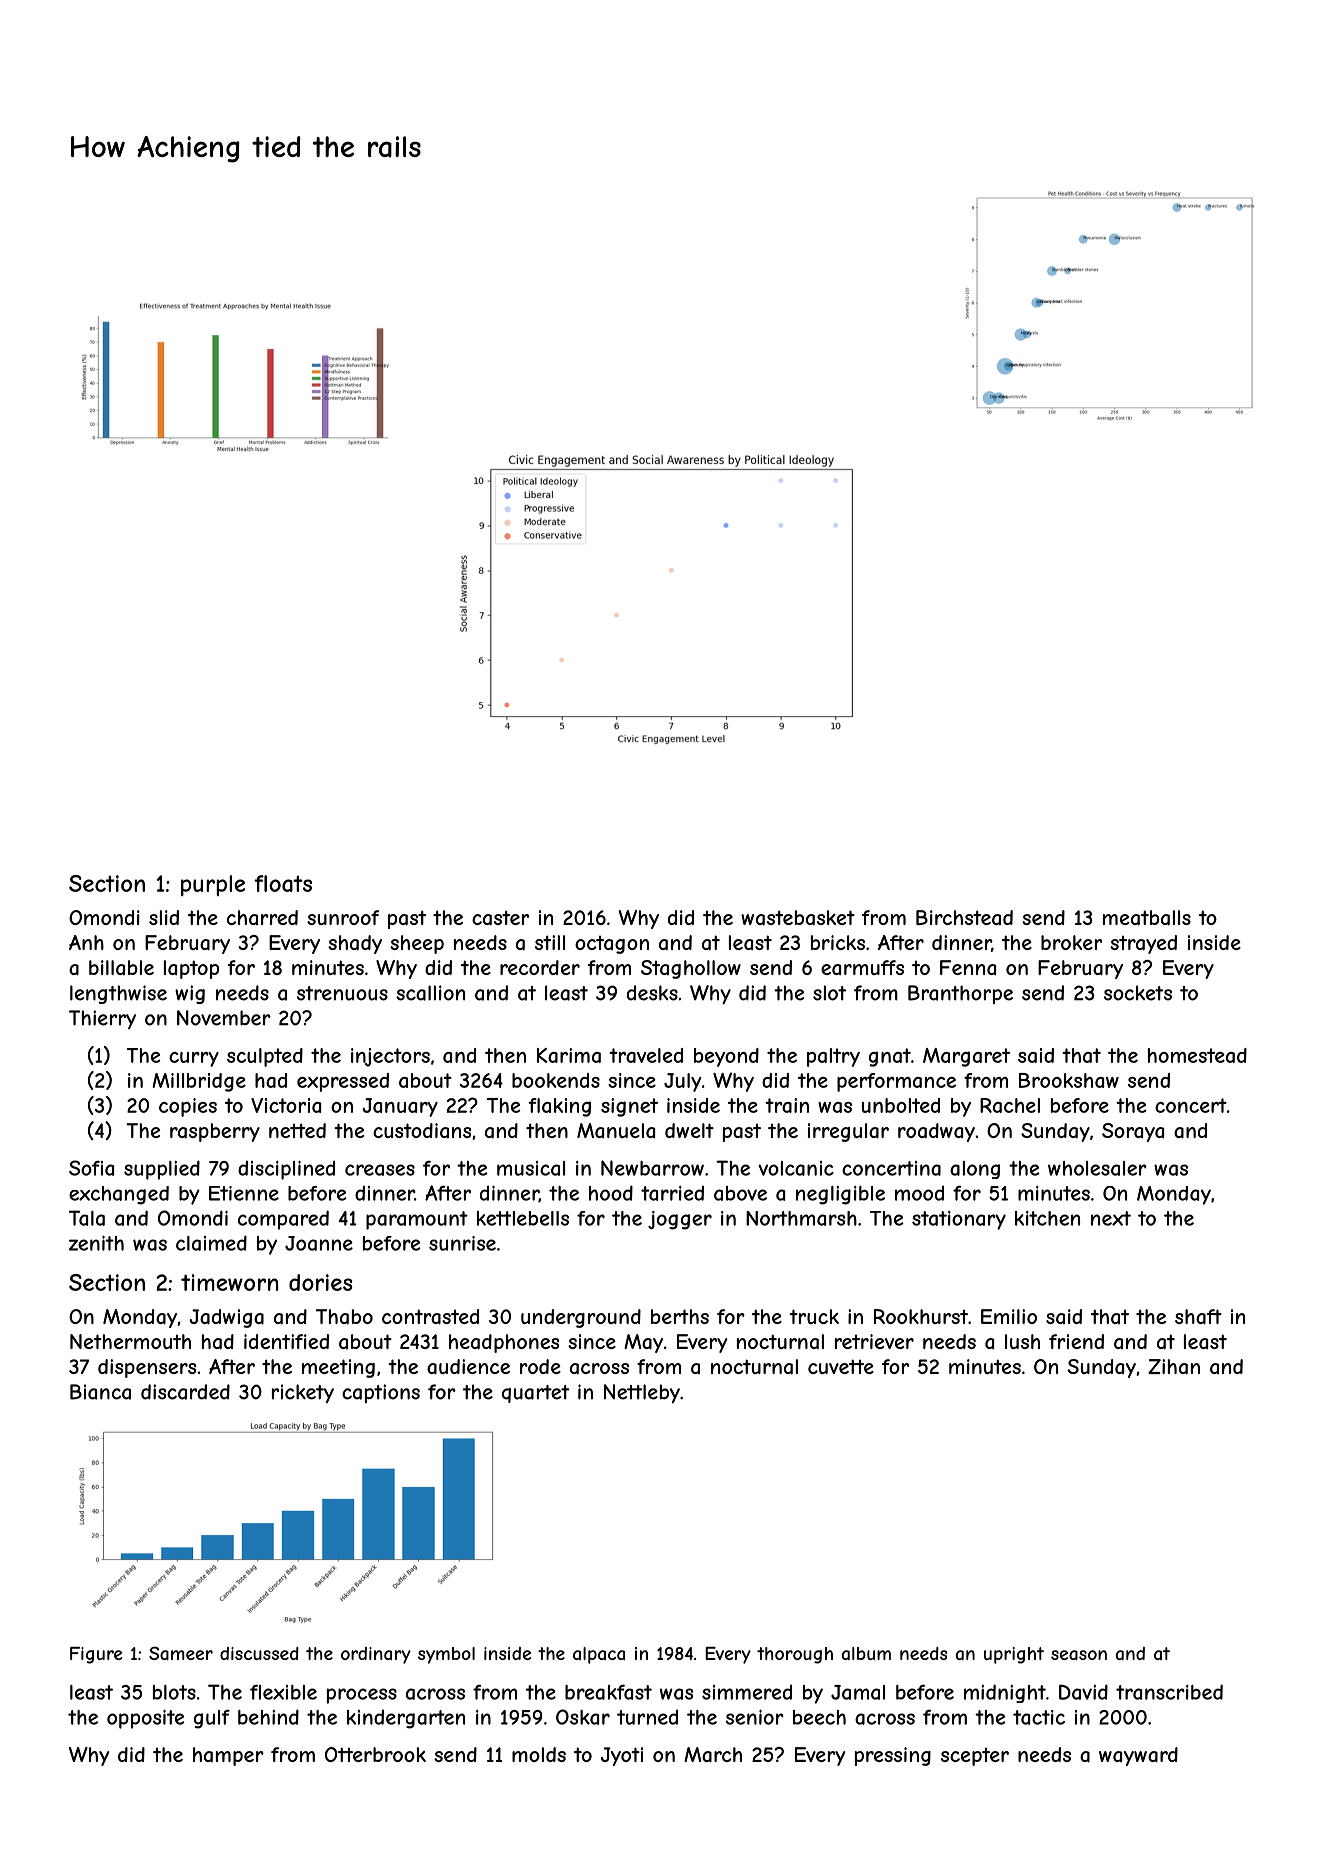 This image has height=1866, width=1320. What do you see at coordinates (1079, 1655) in the image?
I see `season` at bounding box center [1079, 1655].
